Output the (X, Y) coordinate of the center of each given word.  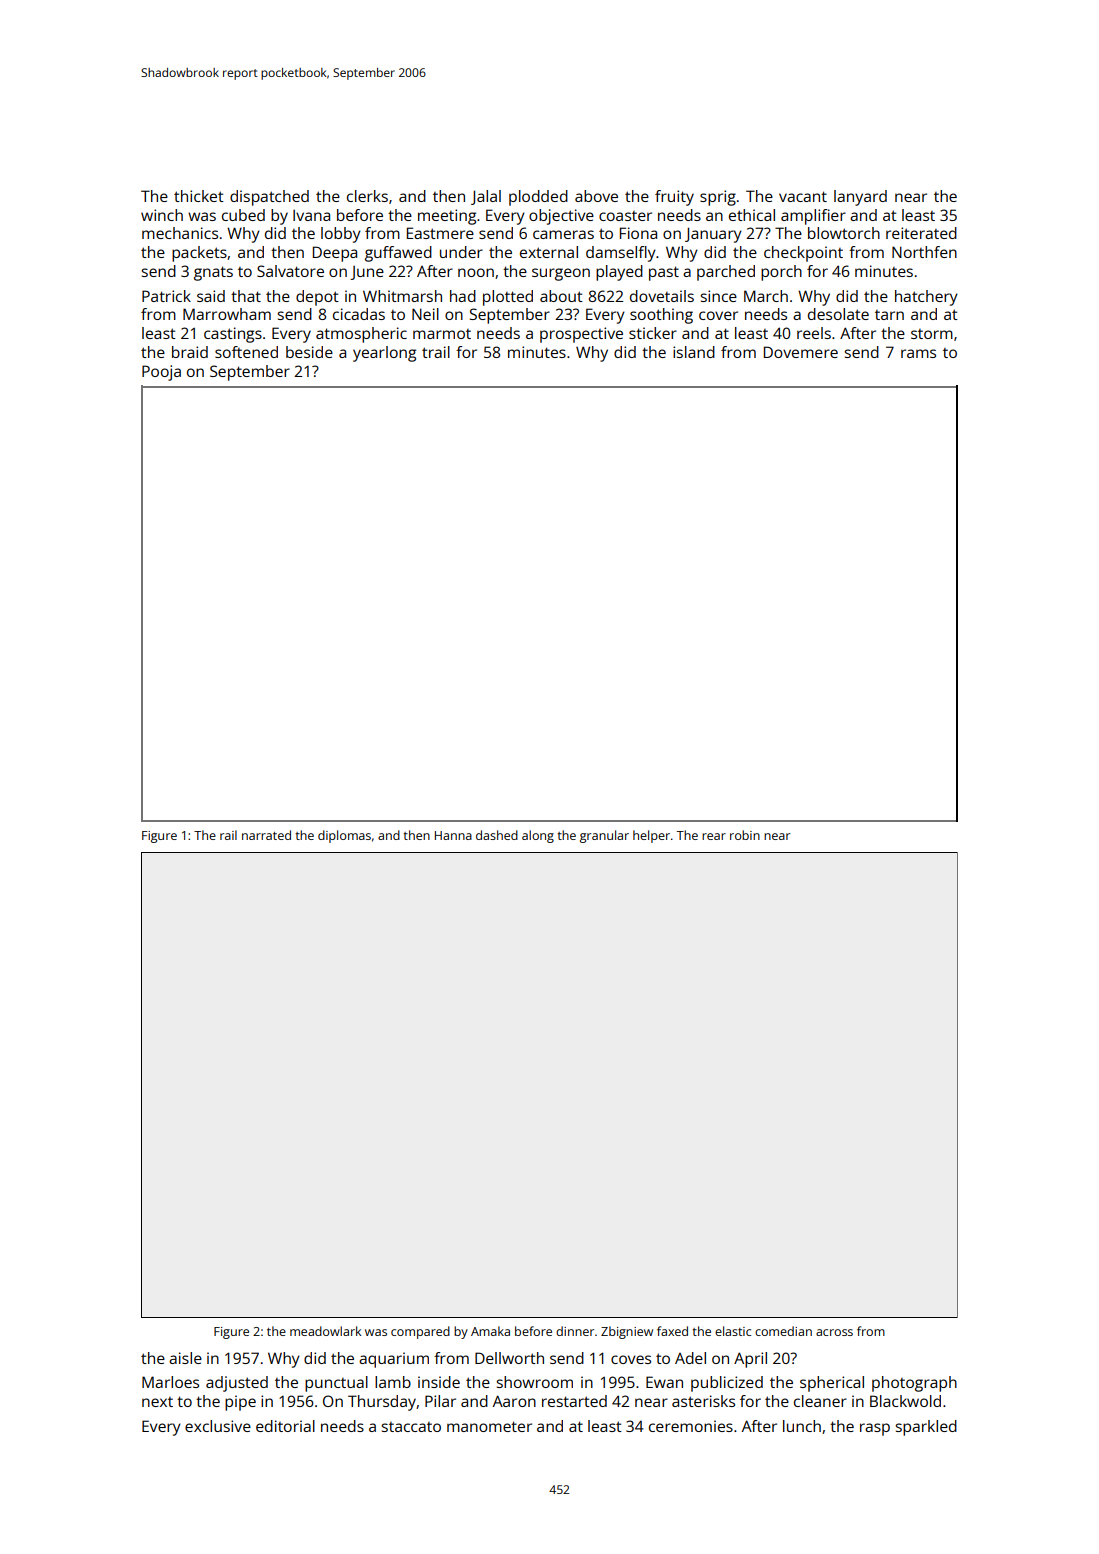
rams (918, 353)
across (834, 1332)
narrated (266, 835)
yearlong (384, 354)
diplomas (344, 836)
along (538, 836)
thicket (199, 196)
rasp (875, 1429)
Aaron (514, 1401)
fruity (674, 198)
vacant (803, 196)
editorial (285, 1426)
